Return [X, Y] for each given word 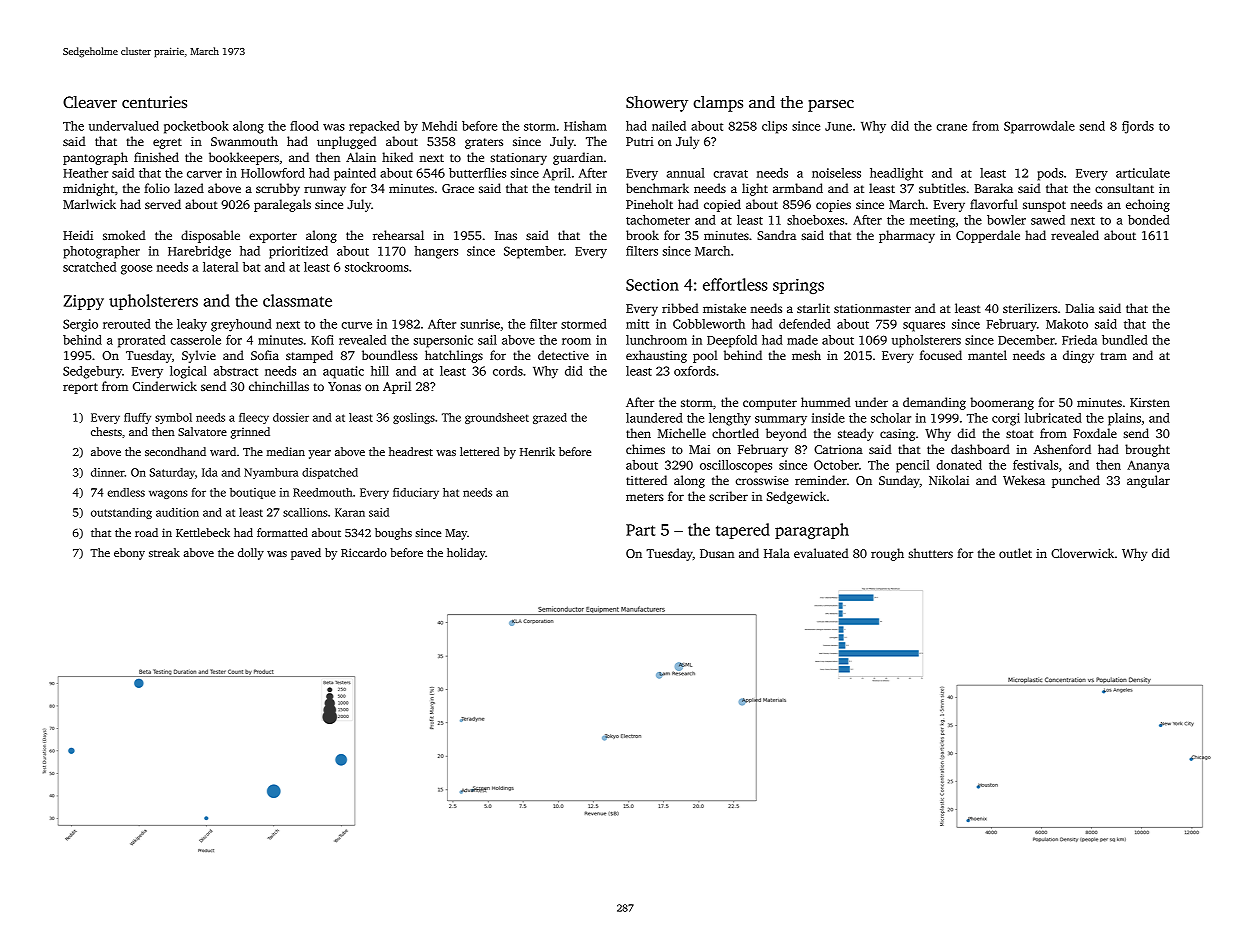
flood [304, 126]
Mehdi [439, 126]
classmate [297, 300]
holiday [466, 554]
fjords [1138, 127]
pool [705, 356]
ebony [129, 554]
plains [1124, 419]
